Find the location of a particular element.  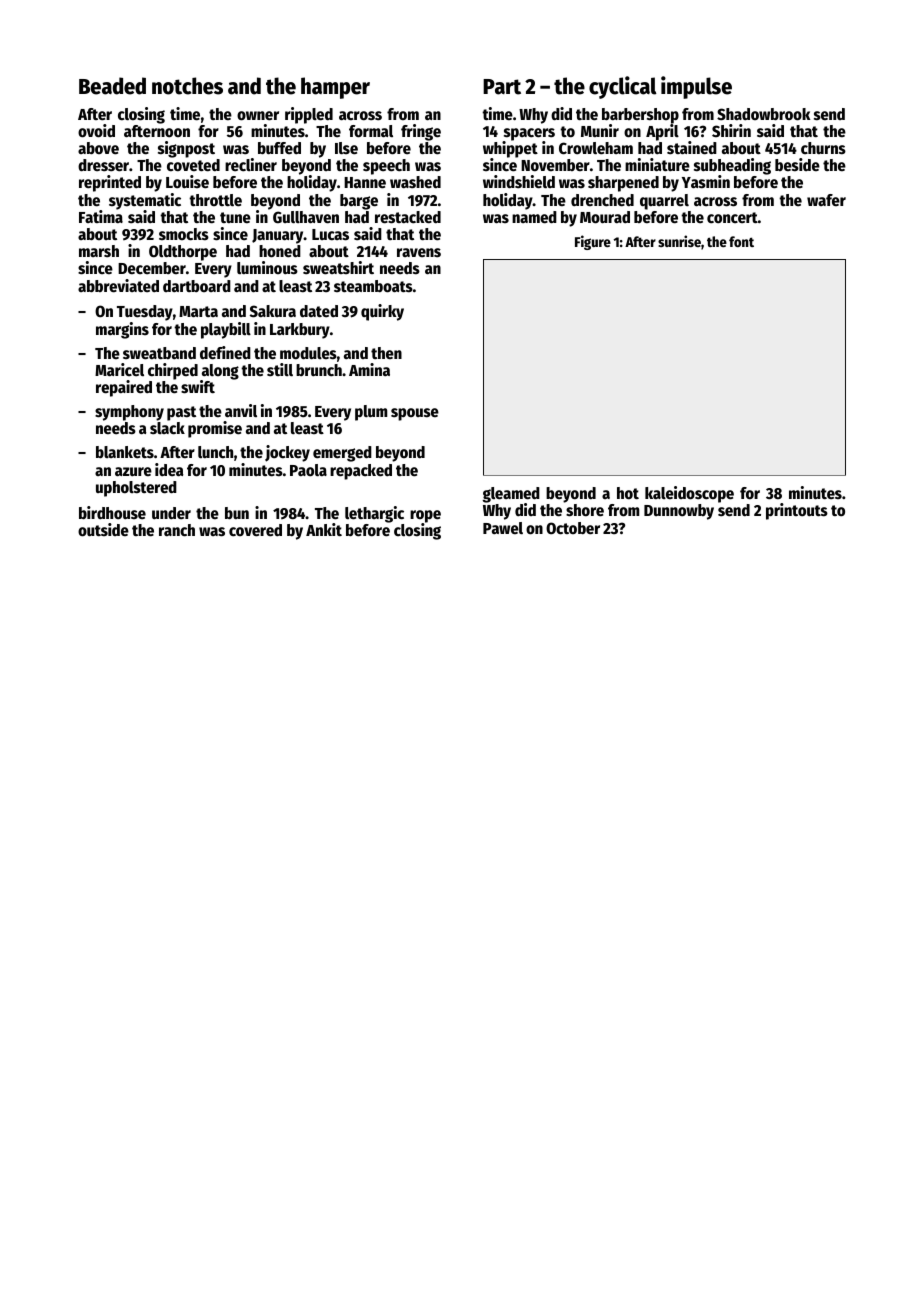

printouts is located at coordinates (797, 511).
